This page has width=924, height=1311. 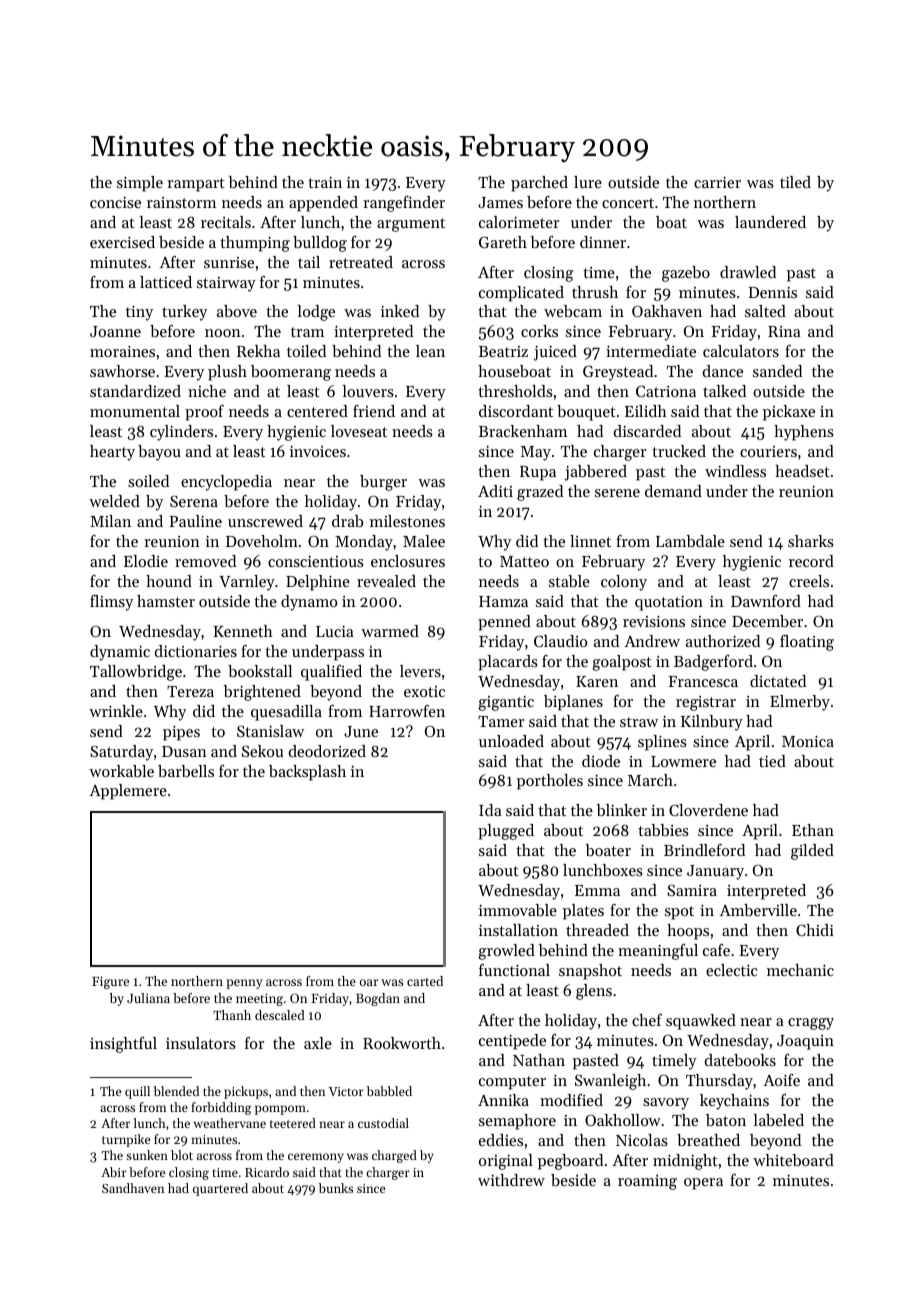 I want to click on Harrowfen, so click(x=407, y=711).
